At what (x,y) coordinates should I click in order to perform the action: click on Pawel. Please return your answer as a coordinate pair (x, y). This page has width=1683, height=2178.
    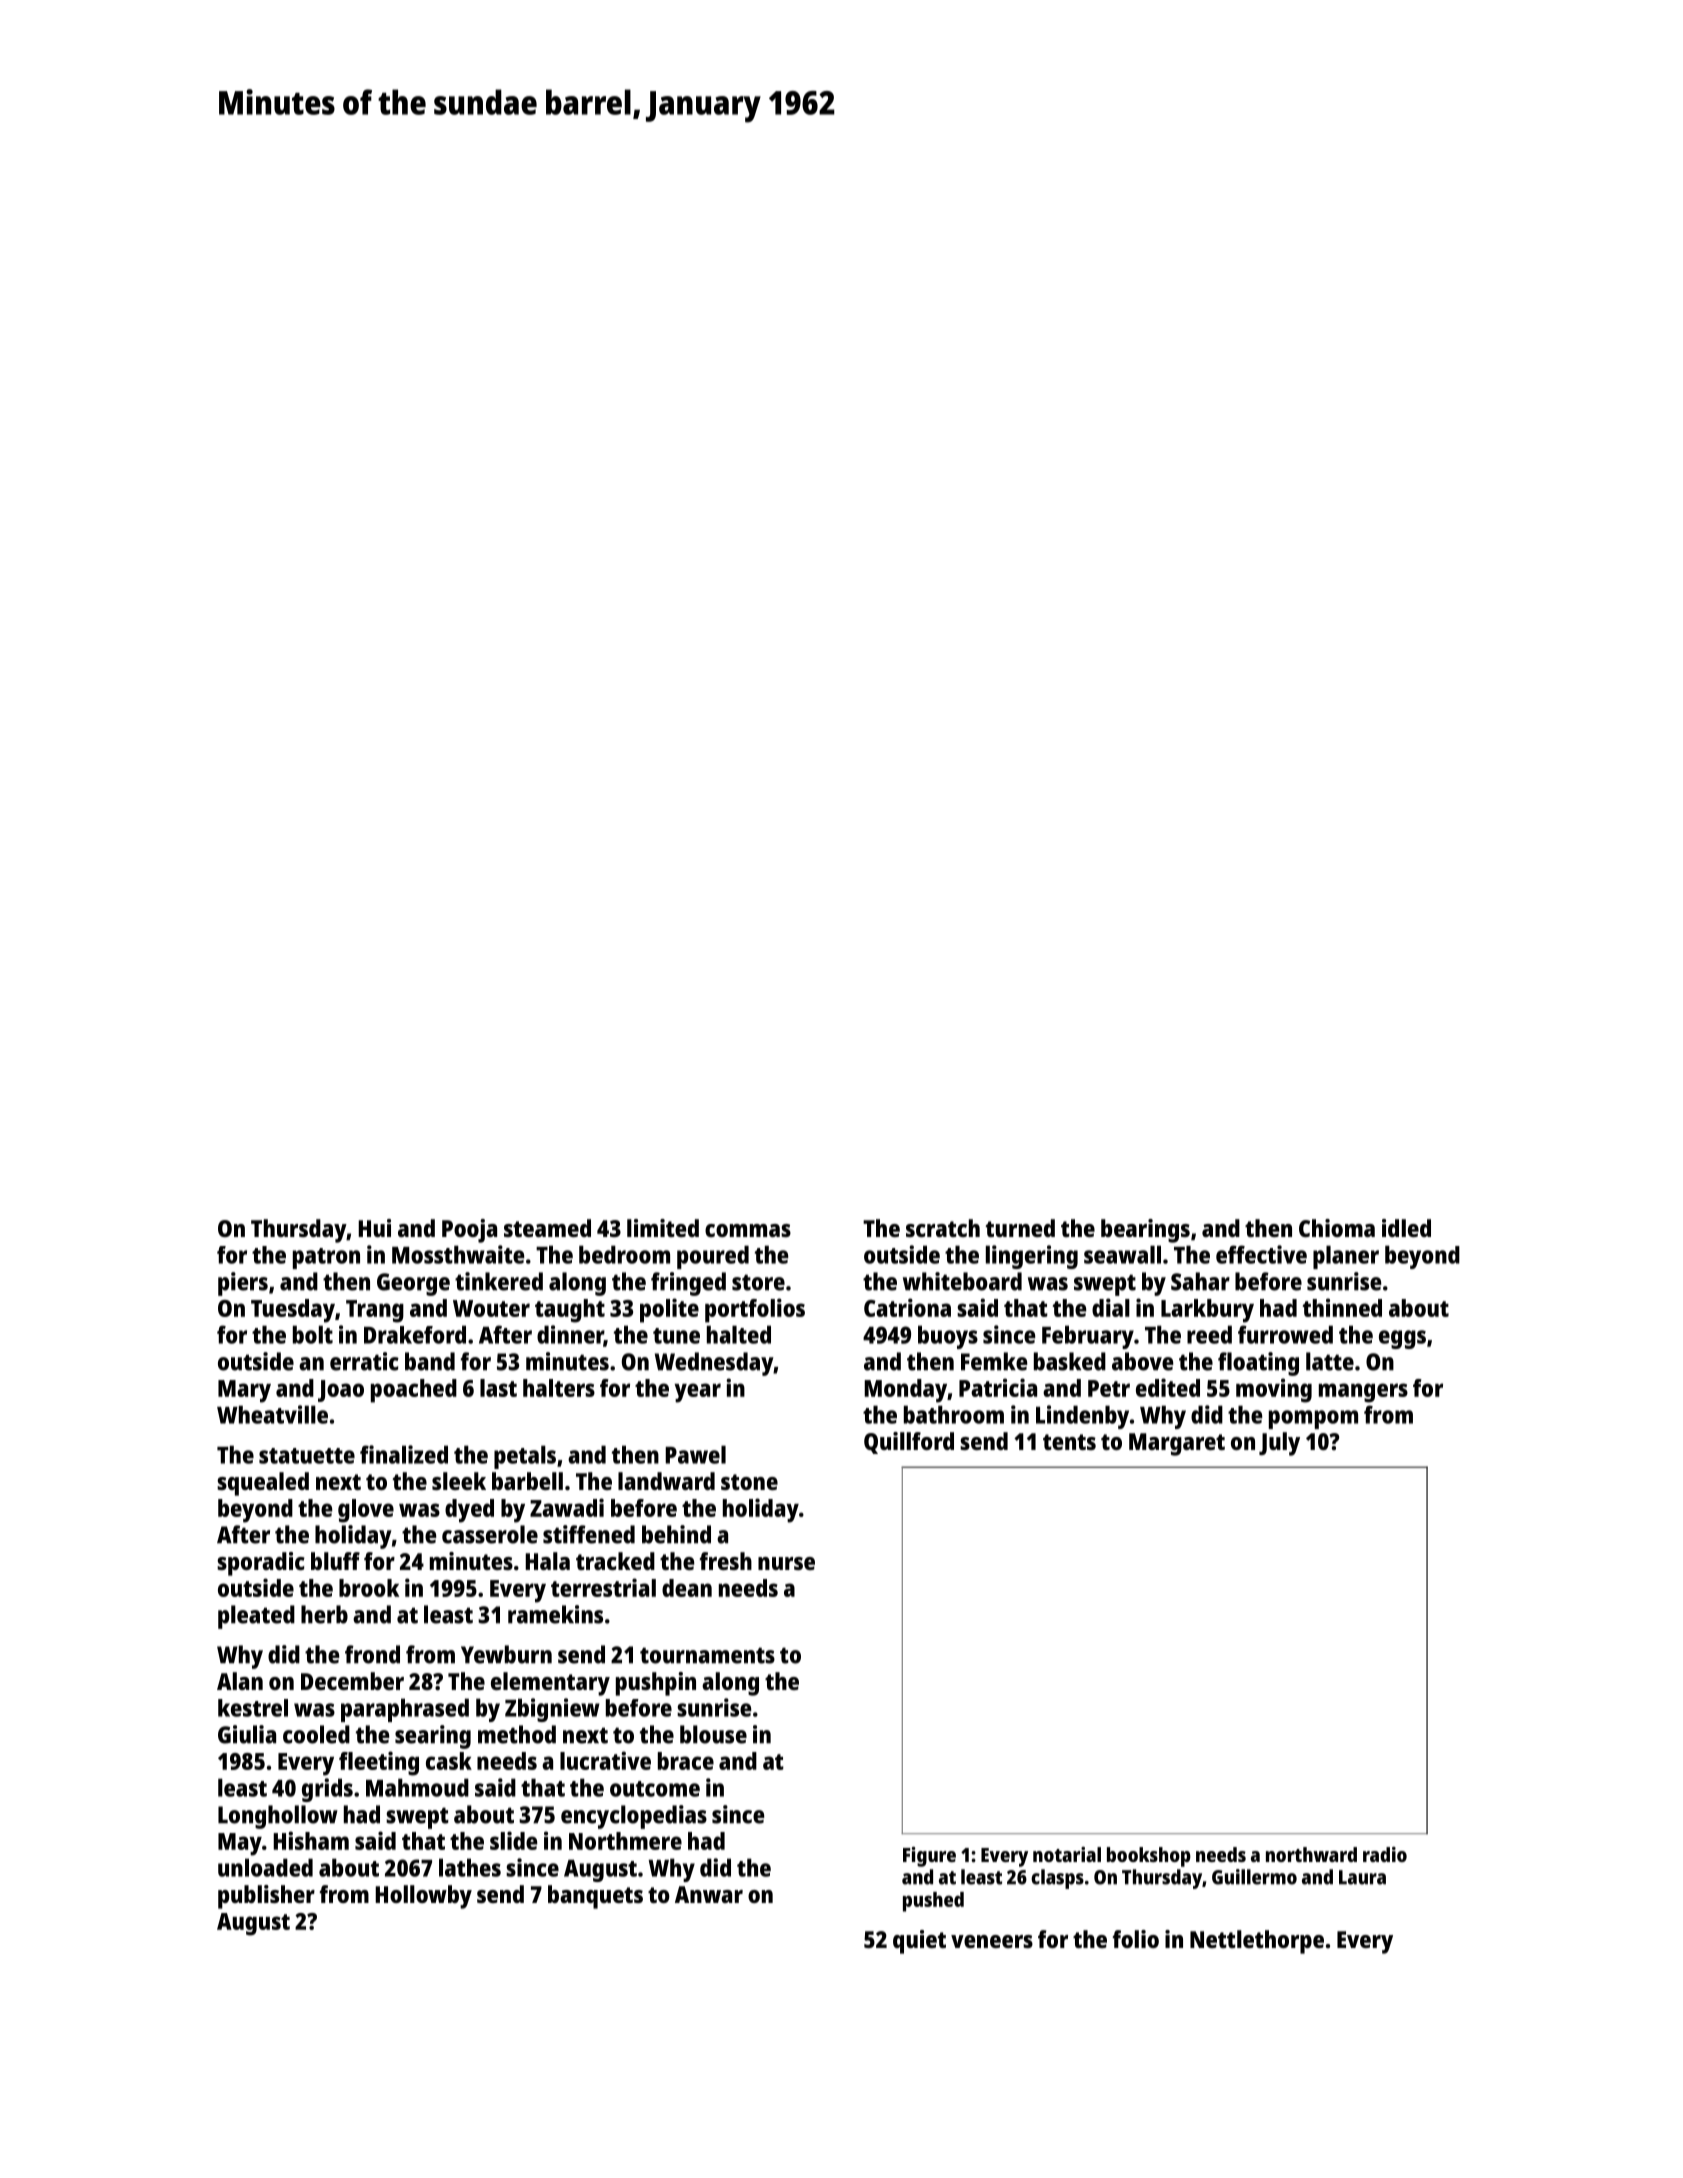
    Looking at the image, I should click on (695, 1454).
